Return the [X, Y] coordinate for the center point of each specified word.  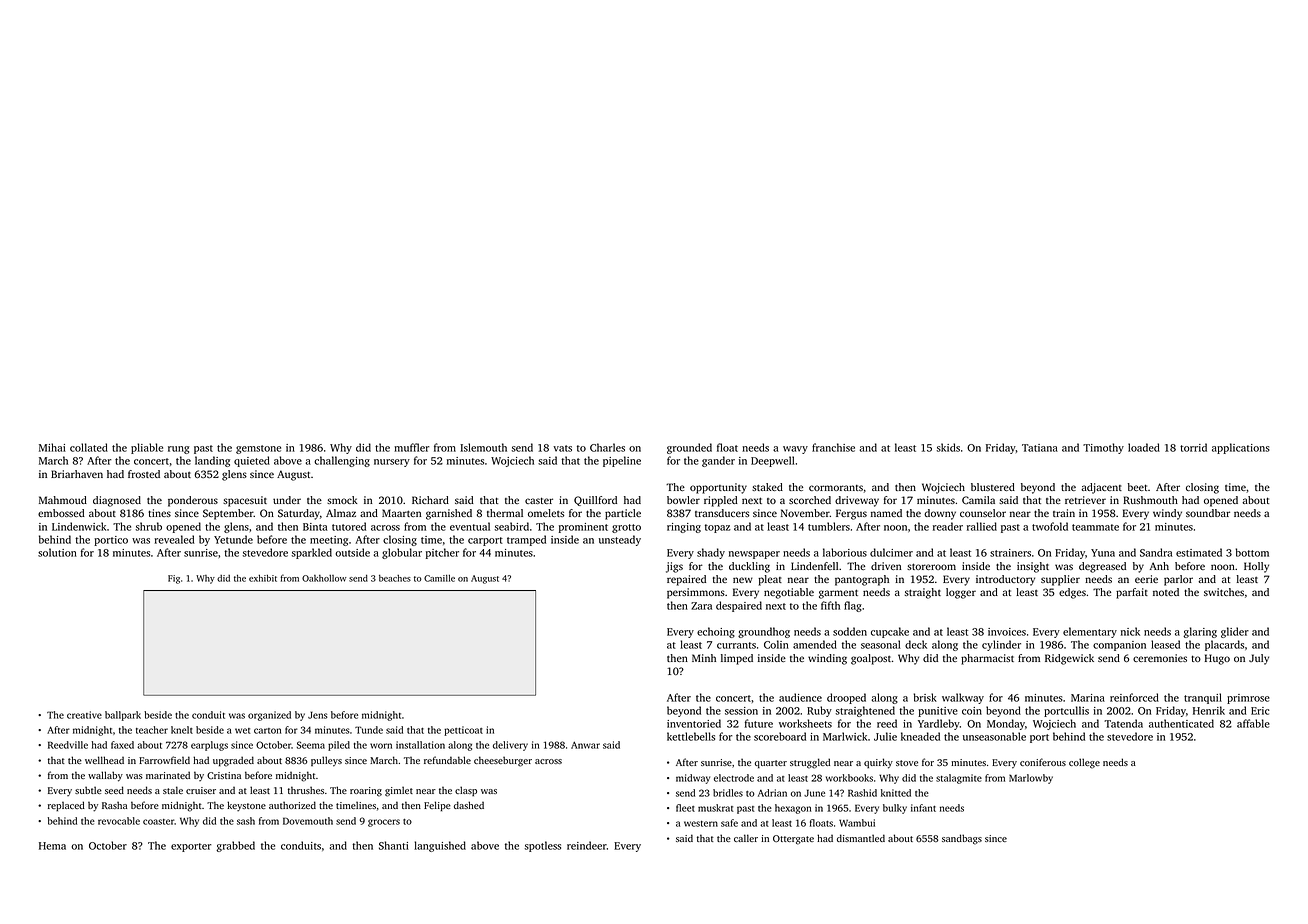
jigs [674, 567]
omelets [546, 513]
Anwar [585, 745]
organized [269, 716]
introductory [1005, 580]
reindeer [587, 845]
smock [342, 500]
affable [1253, 723]
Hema [52, 846]
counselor [983, 513]
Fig [174, 579]
